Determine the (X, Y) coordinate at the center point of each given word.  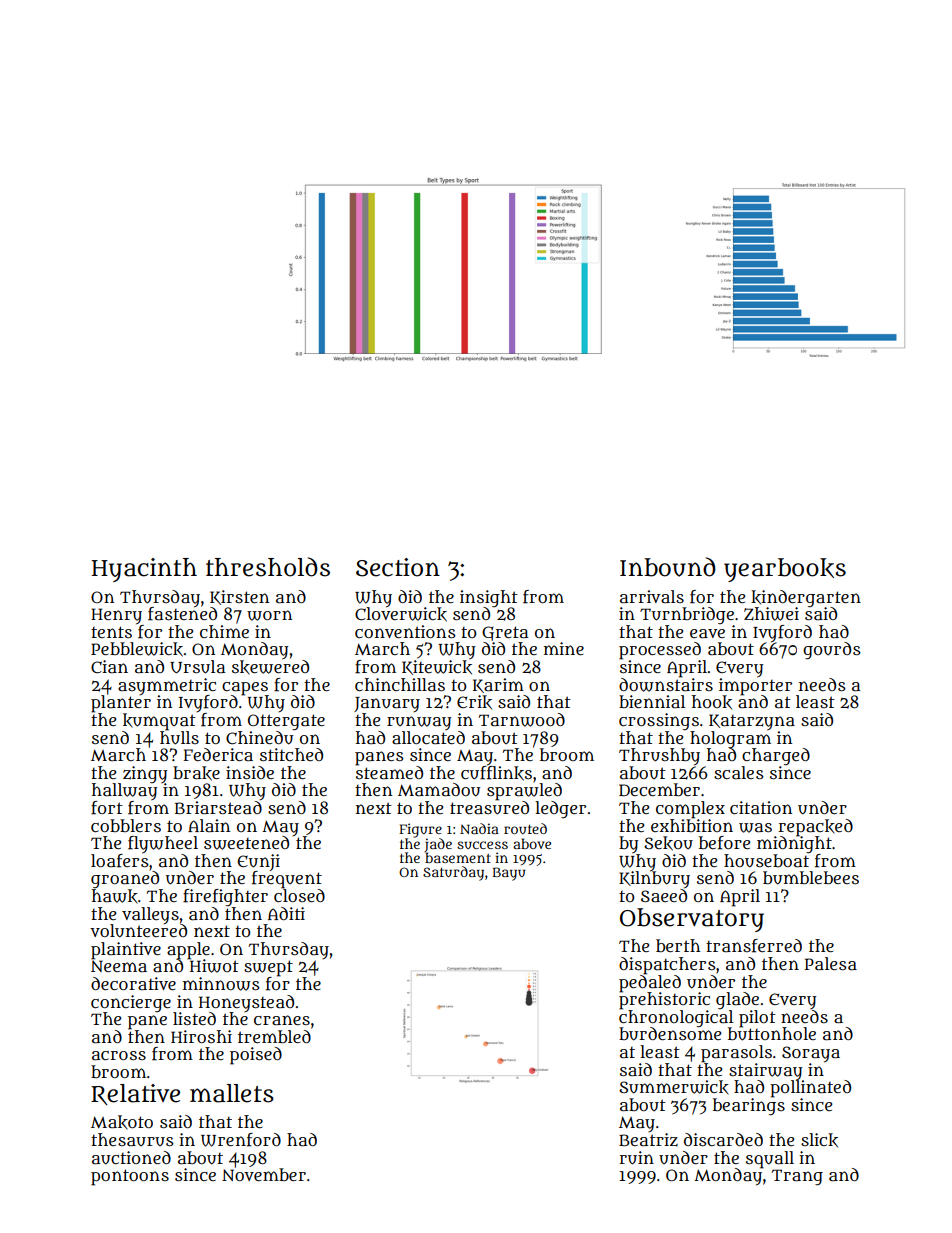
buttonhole (772, 1034)
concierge (131, 1003)
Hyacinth (144, 570)
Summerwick (674, 1087)
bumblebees (811, 878)
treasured (489, 808)
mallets (232, 1093)
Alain (209, 825)
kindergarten (806, 598)
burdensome (670, 1034)
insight (489, 598)
